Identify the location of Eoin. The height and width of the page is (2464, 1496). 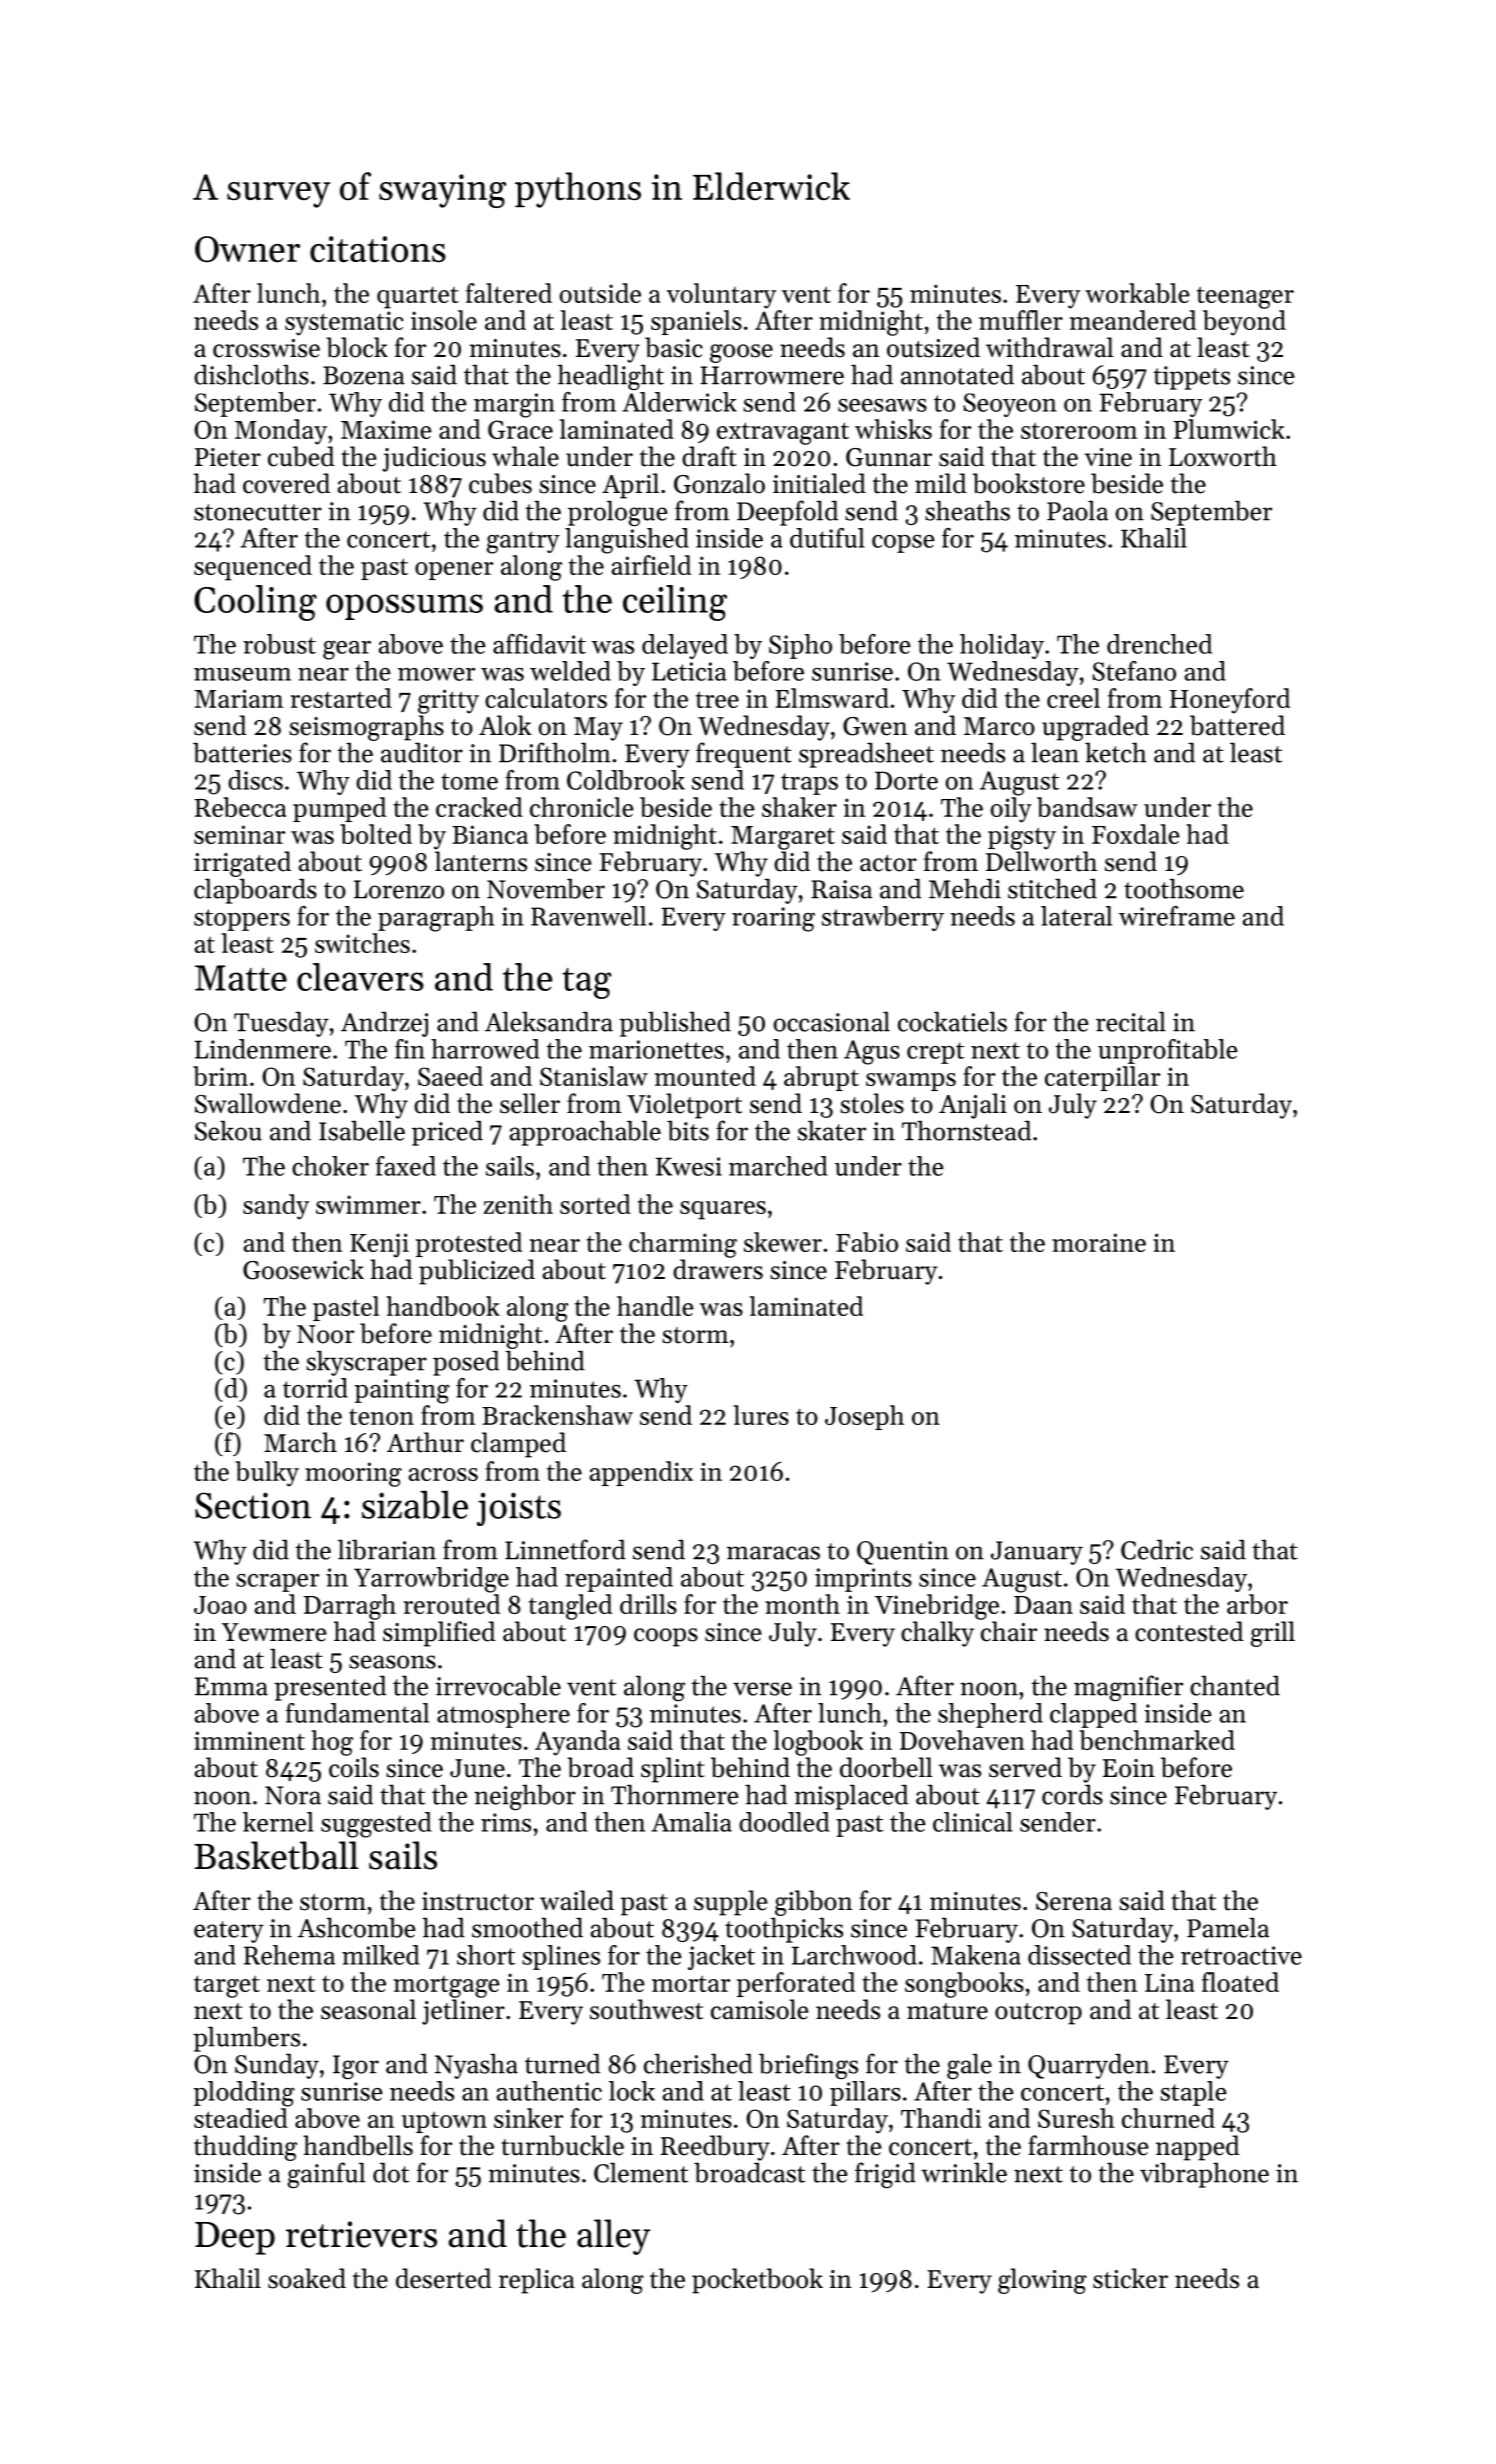
(1129, 1768).
